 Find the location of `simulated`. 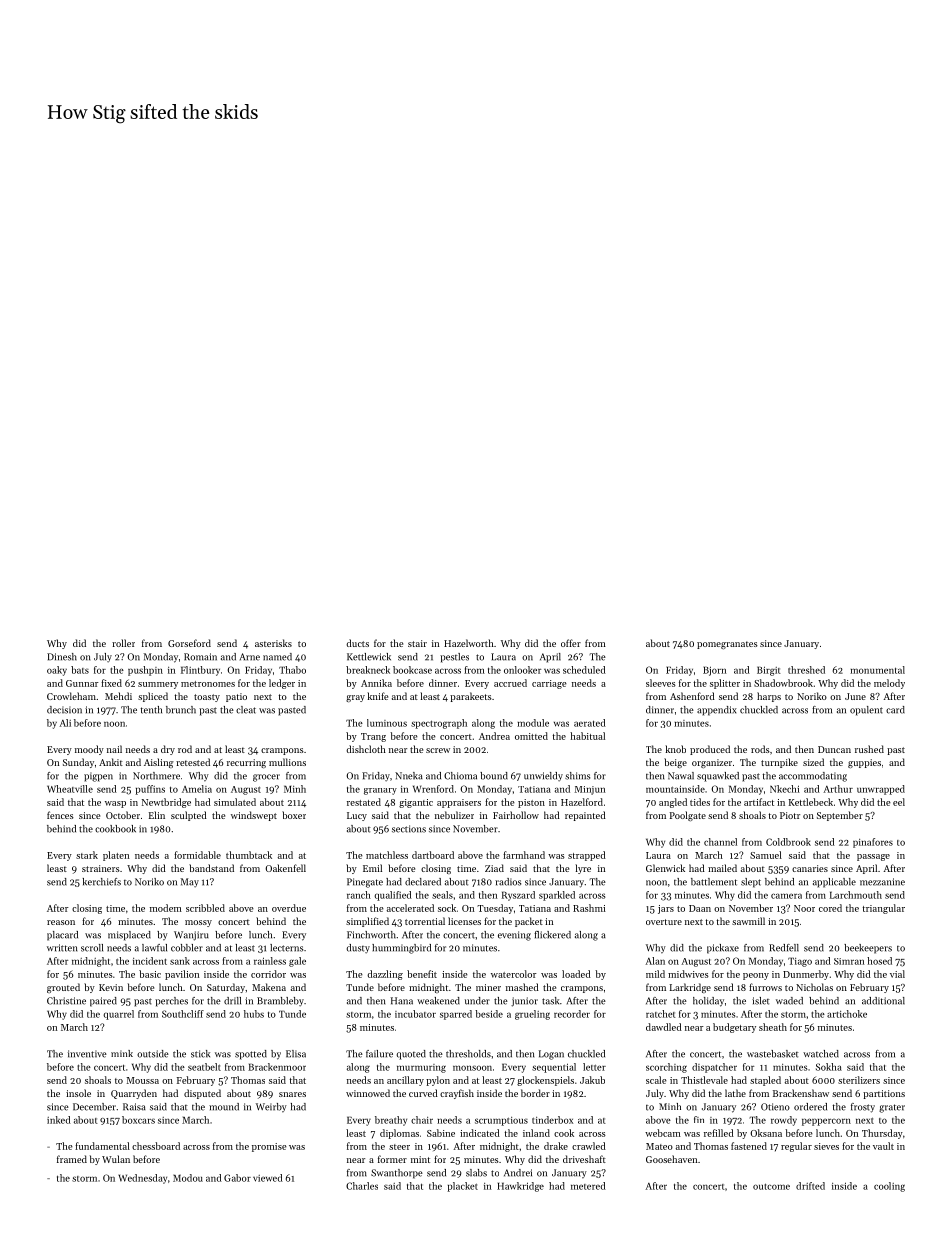

simulated is located at coordinates (235, 802).
